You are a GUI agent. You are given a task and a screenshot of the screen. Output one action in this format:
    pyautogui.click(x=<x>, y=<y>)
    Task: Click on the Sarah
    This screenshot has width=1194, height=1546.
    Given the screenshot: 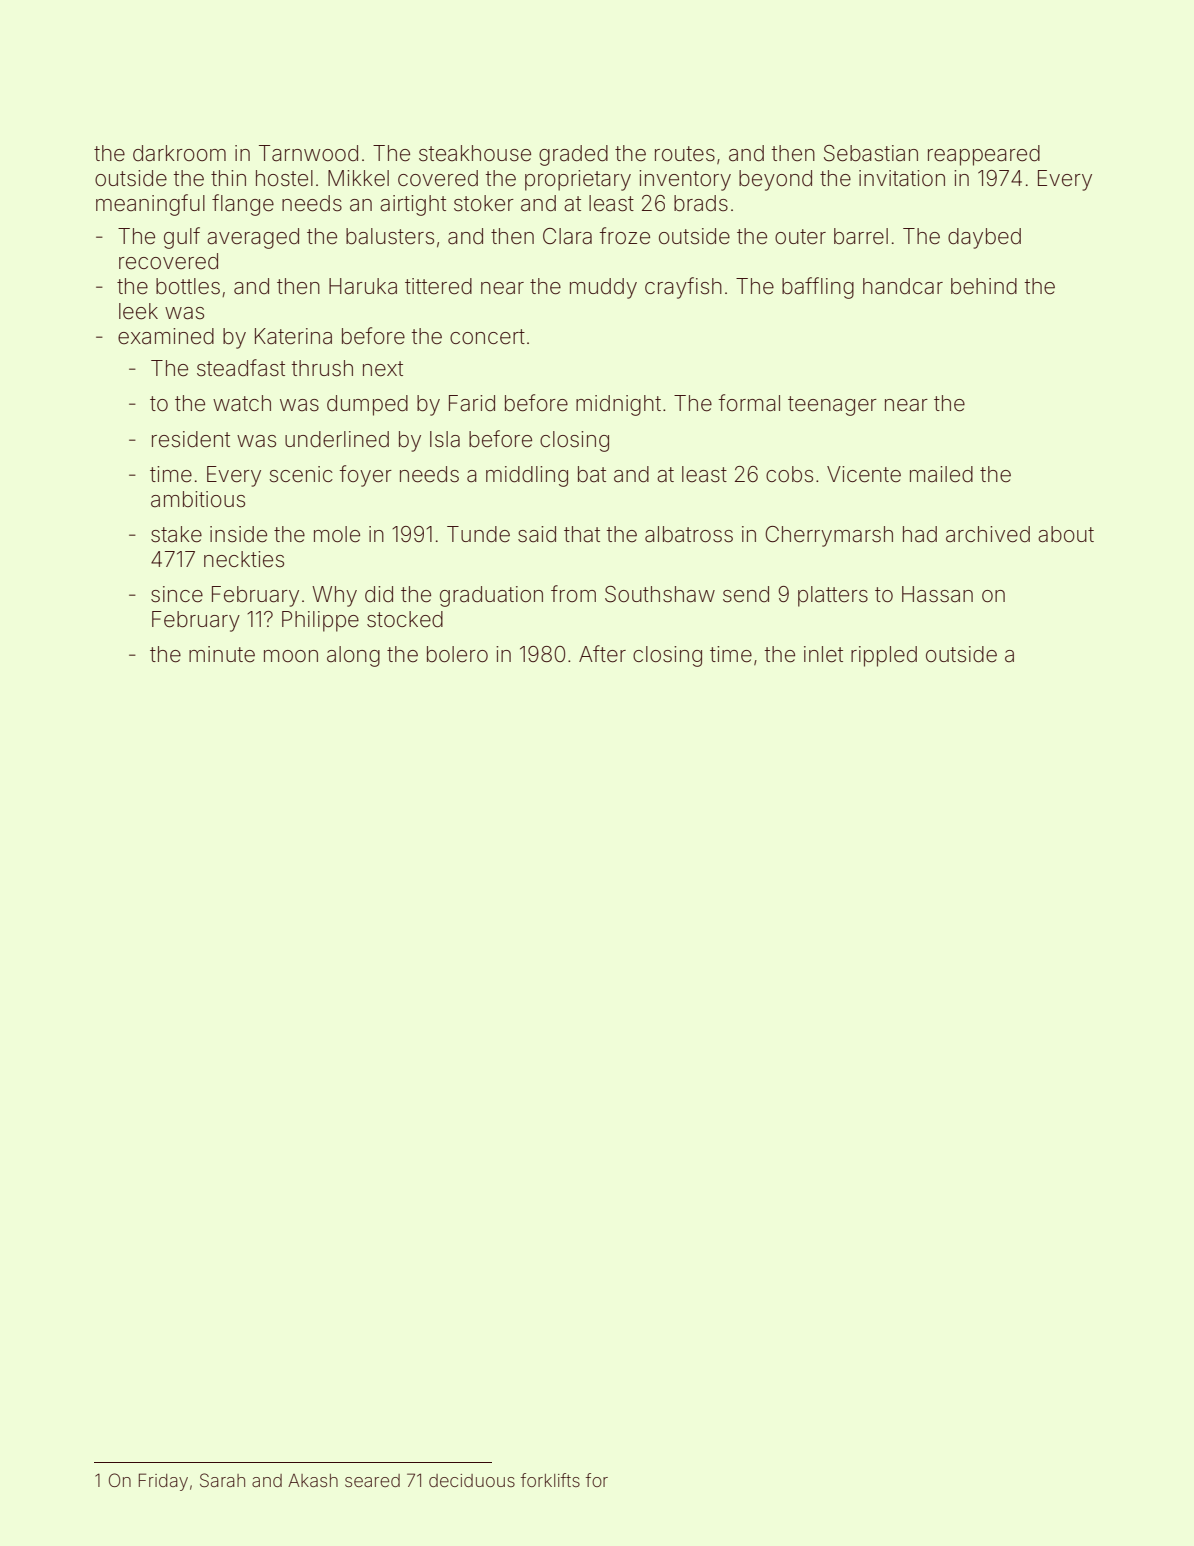 What is the action you would take?
    pyautogui.click(x=222, y=1480)
